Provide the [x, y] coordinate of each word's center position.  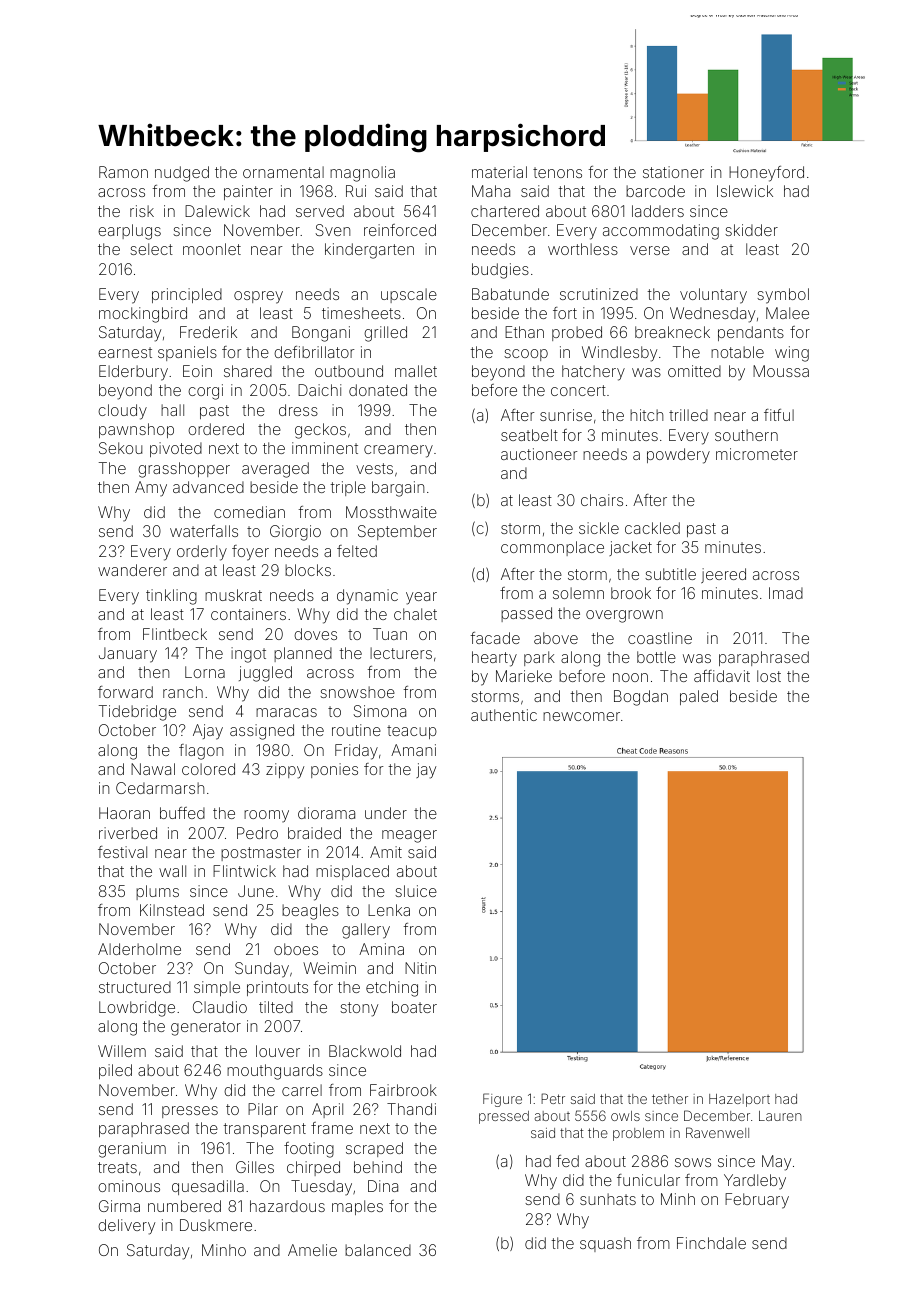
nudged [182, 174]
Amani [413, 750]
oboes [296, 949]
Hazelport [739, 1100]
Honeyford [766, 174]
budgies [500, 271]
